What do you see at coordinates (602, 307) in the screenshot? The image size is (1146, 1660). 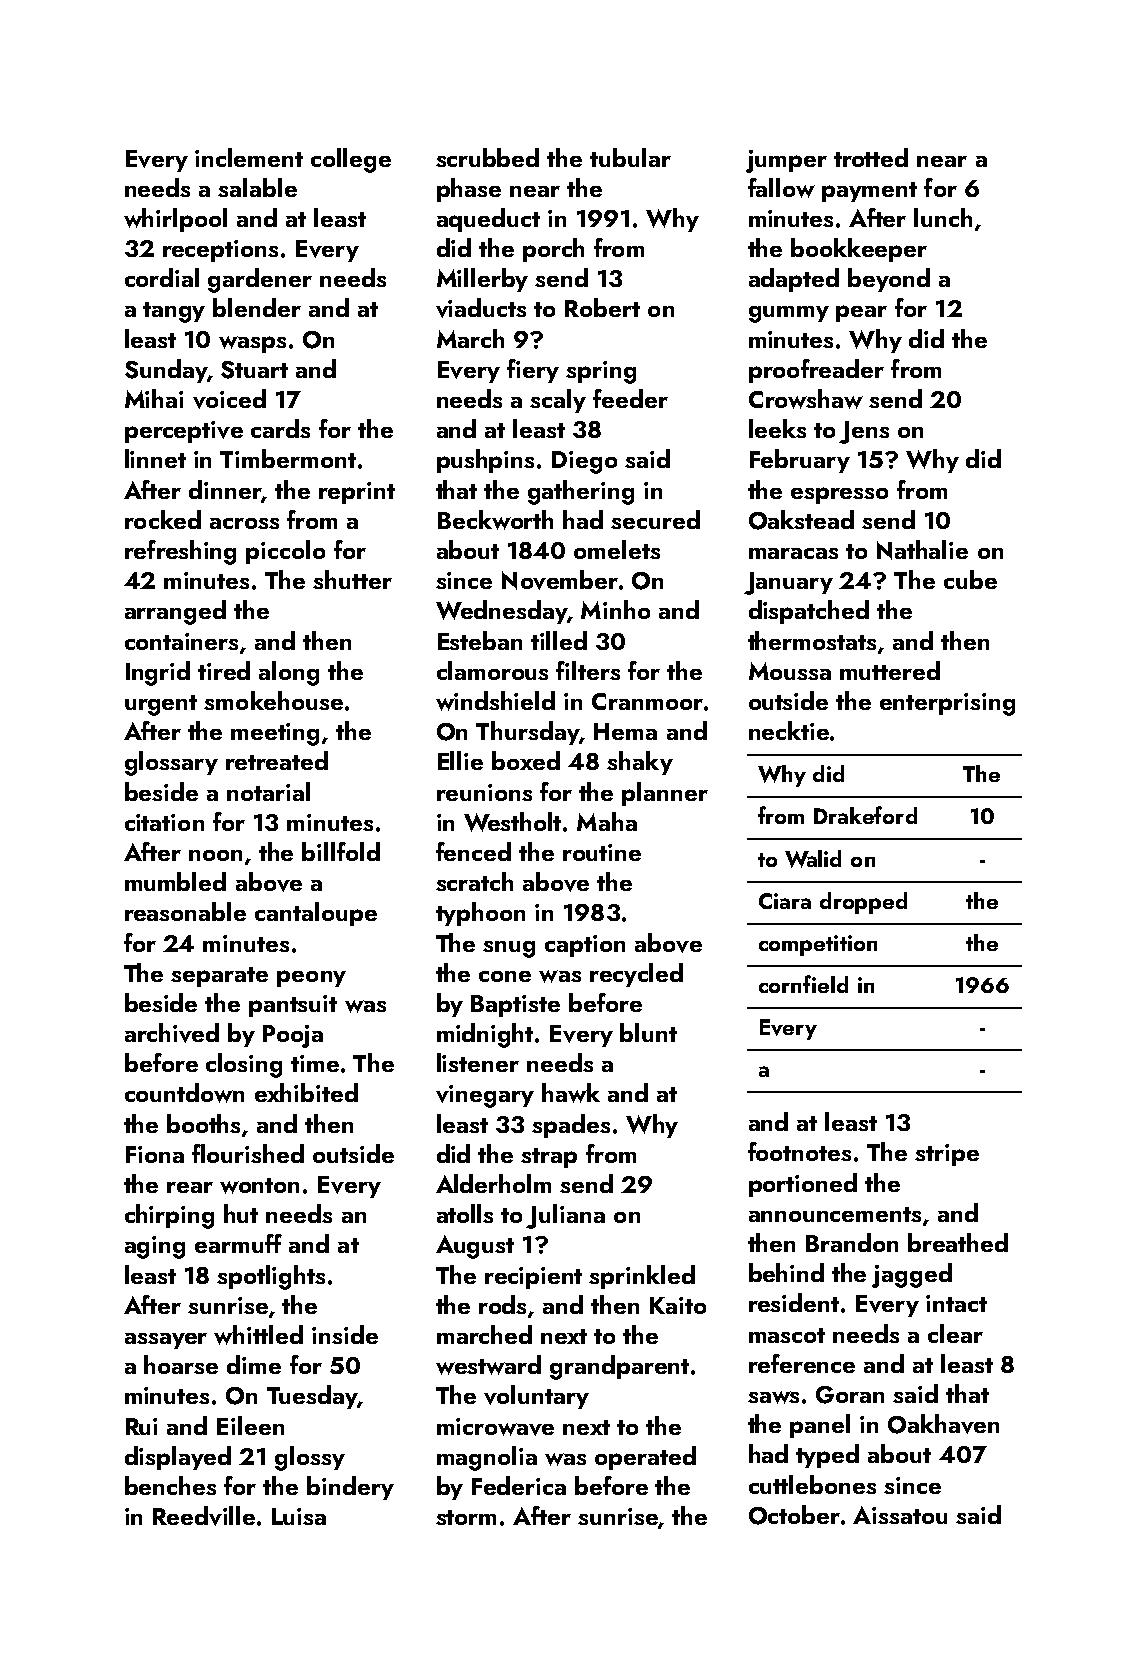 I see `Robert` at bounding box center [602, 307].
